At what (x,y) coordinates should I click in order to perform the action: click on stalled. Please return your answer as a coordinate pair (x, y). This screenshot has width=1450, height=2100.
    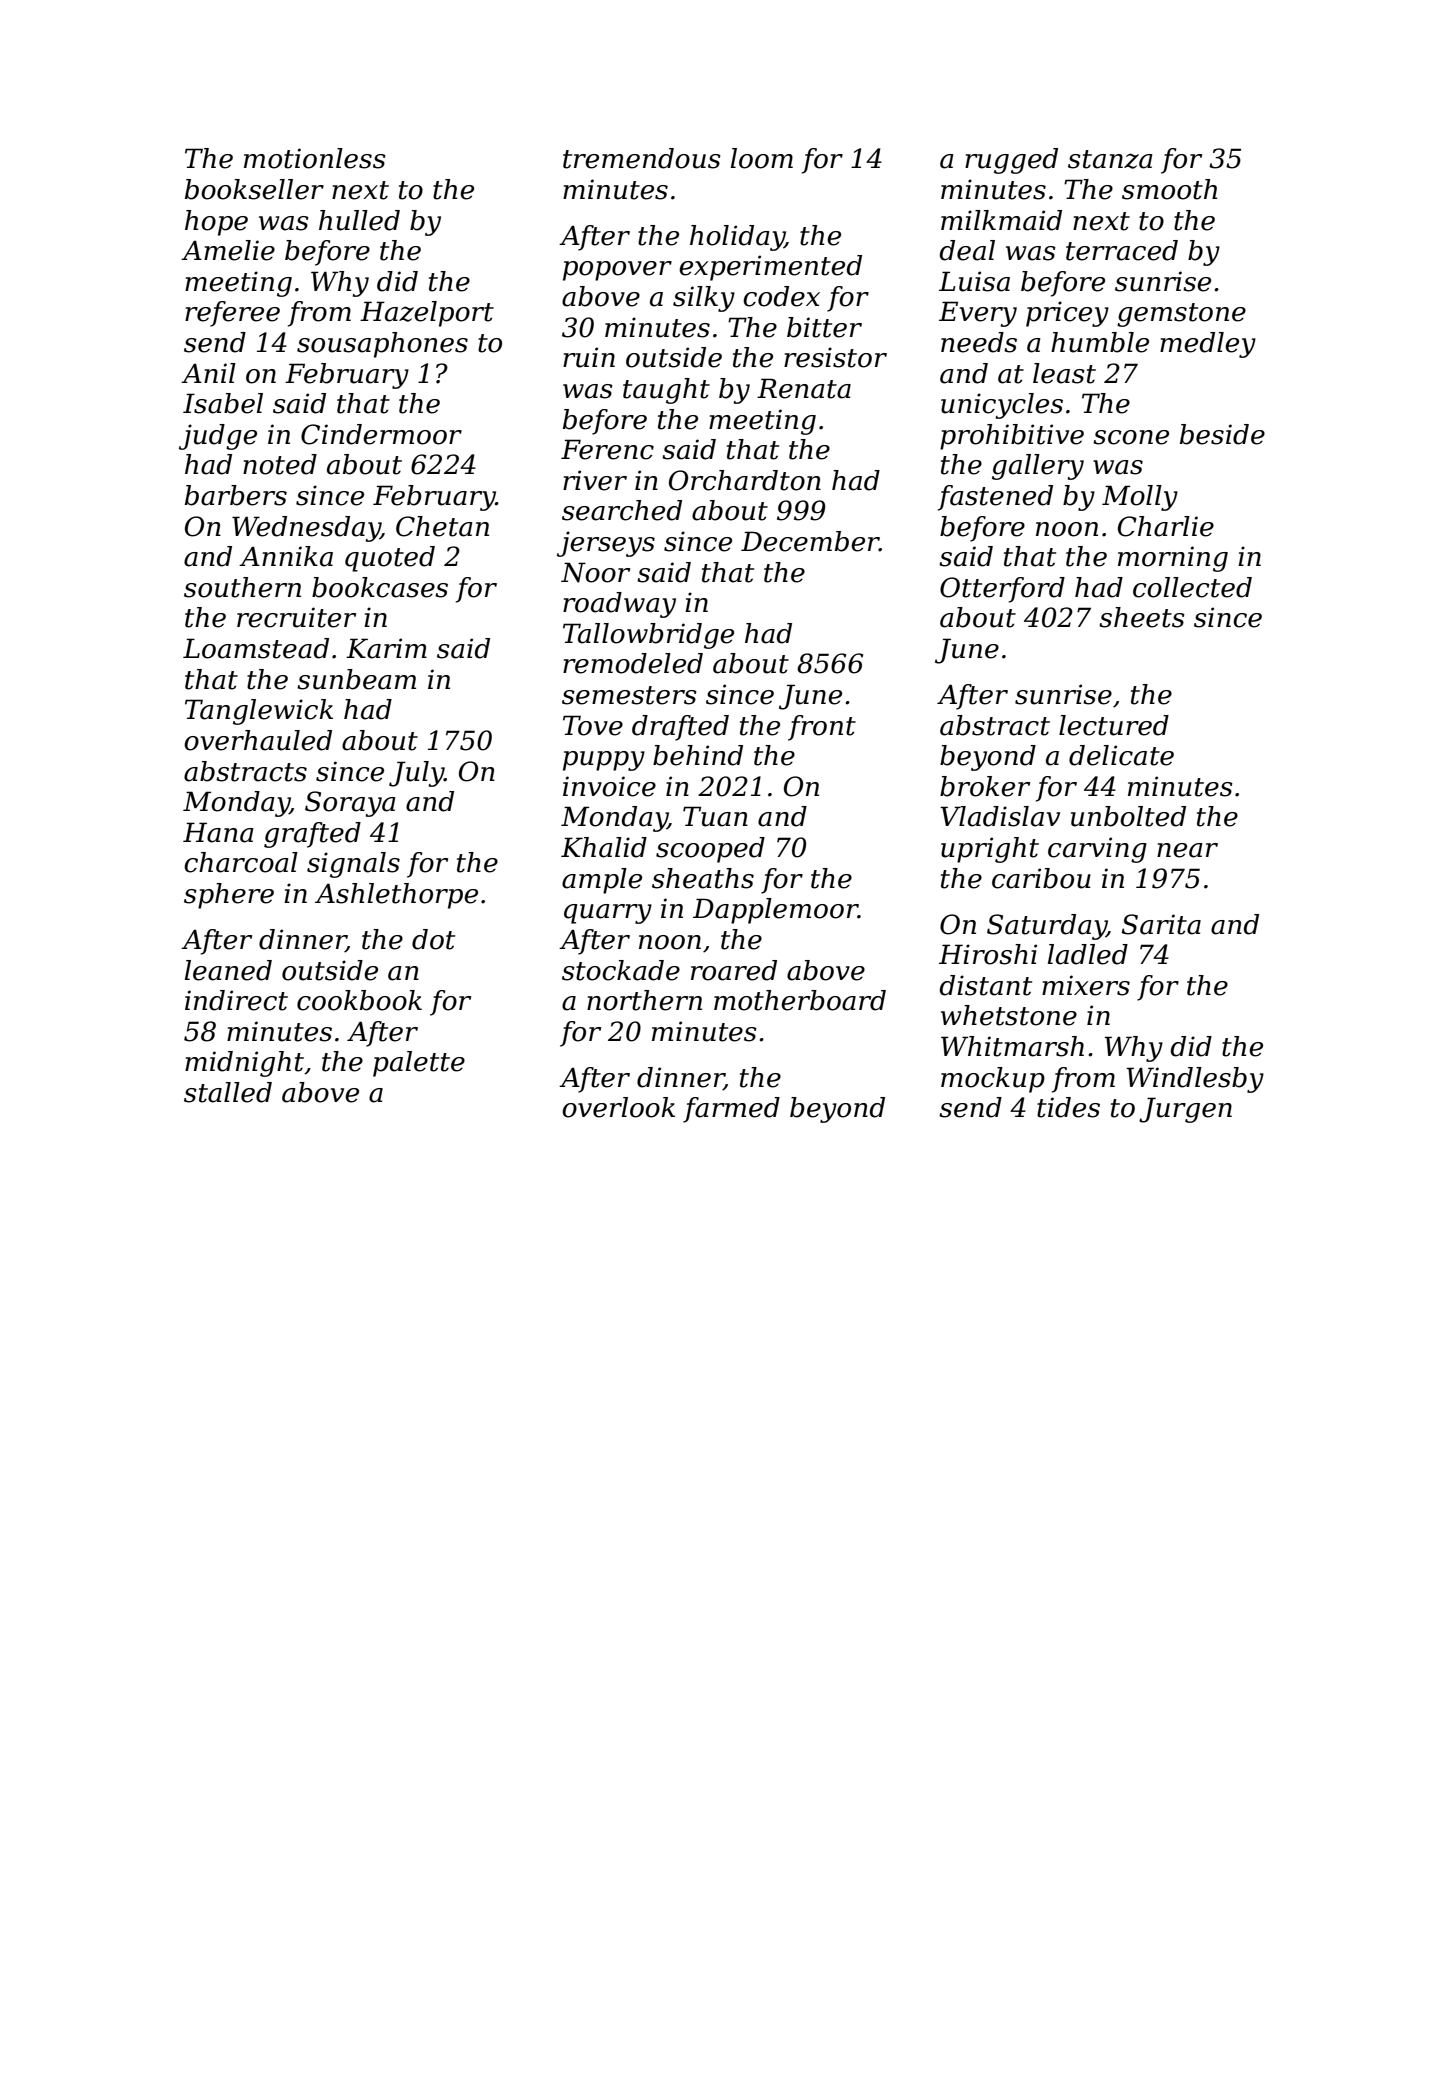
    Looking at the image, I should click on (228, 1092).
